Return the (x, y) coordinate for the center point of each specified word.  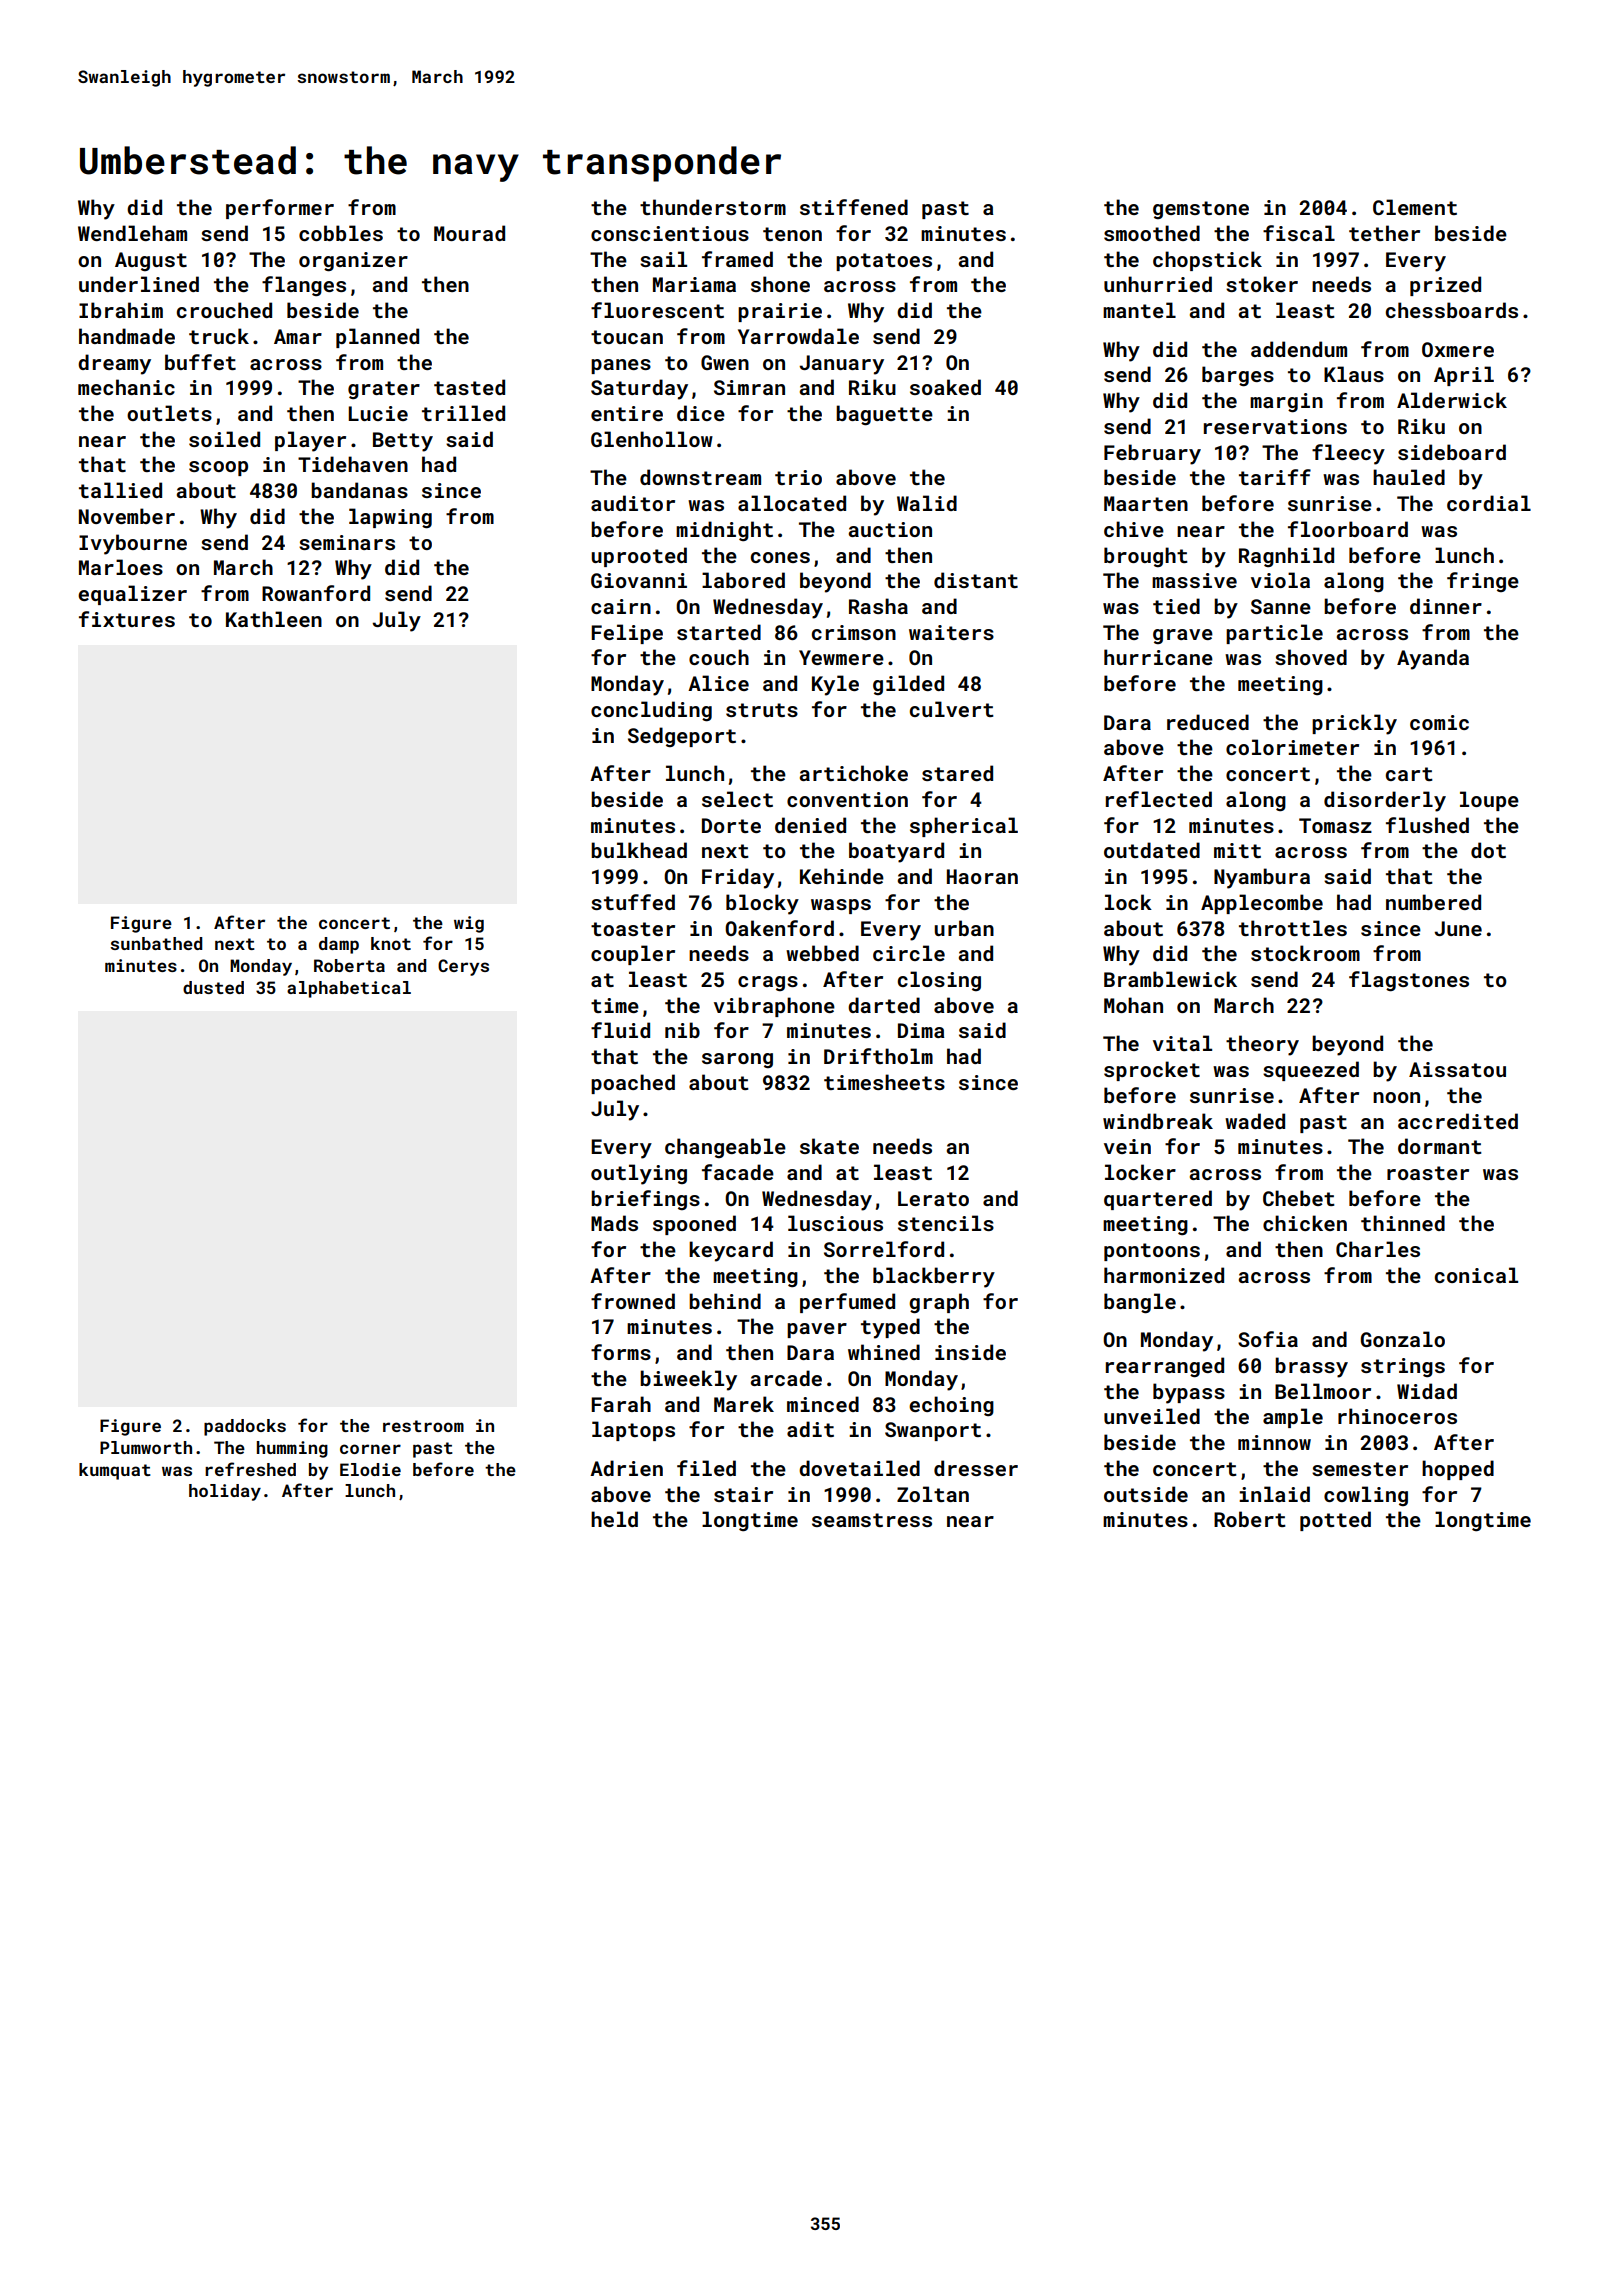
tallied (120, 490)
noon (1396, 1097)
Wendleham (132, 233)
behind (725, 1301)
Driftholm (878, 1056)
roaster (1428, 1173)
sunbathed (156, 943)
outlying (639, 1174)
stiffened (854, 207)
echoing (951, 1406)
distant (976, 580)
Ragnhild (1286, 557)
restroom (423, 1426)
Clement (1415, 207)
